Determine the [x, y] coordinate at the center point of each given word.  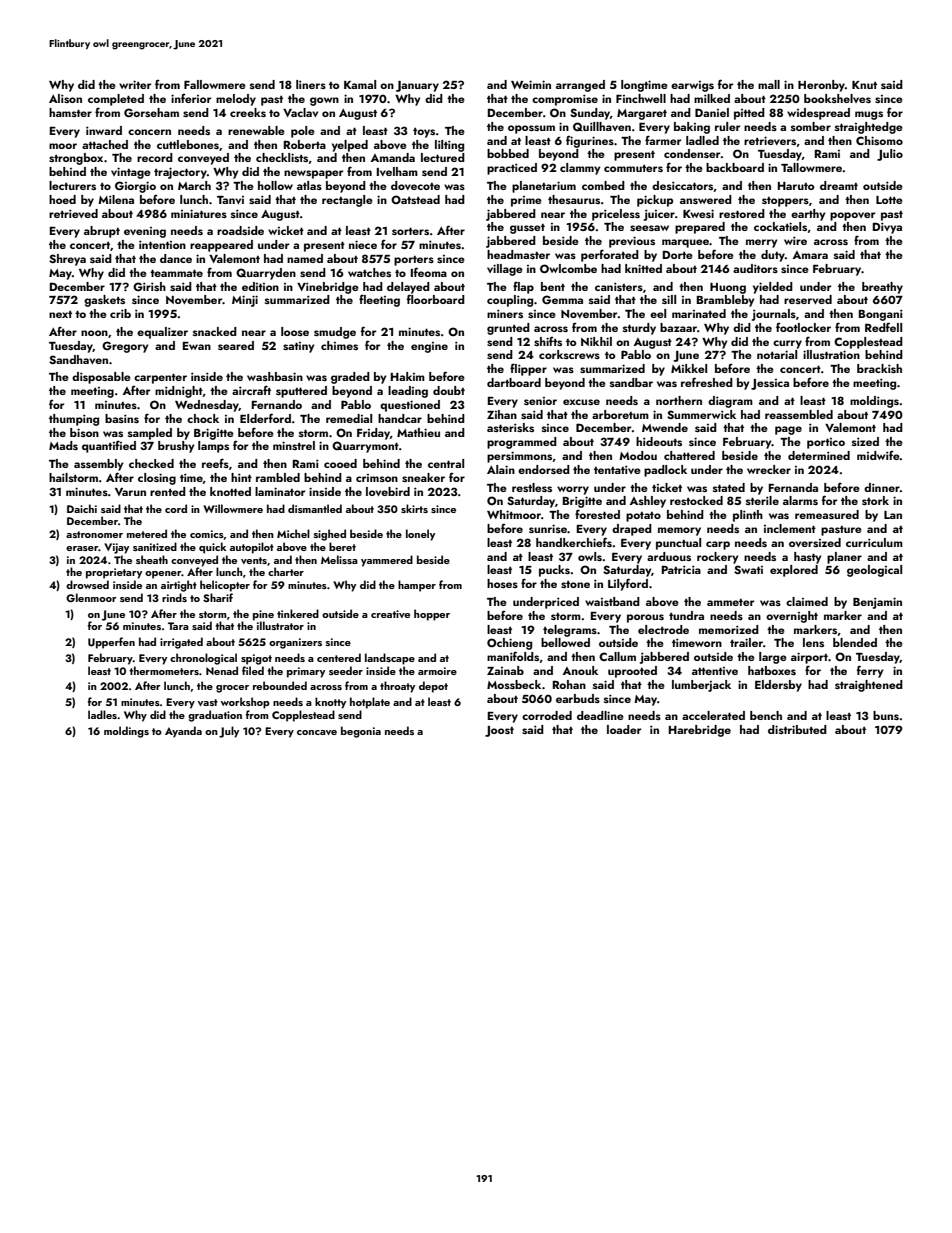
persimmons [519, 457]
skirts [414, 508]
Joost [499, 731]
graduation [215, 716]
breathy [882, 288]
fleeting [379, 300]
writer [135, 84]
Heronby [821, 86]
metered [147, 533]
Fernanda [793, 487]
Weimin [531, 84]
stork [875, 500]
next [60, 314]
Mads [63, 445]
